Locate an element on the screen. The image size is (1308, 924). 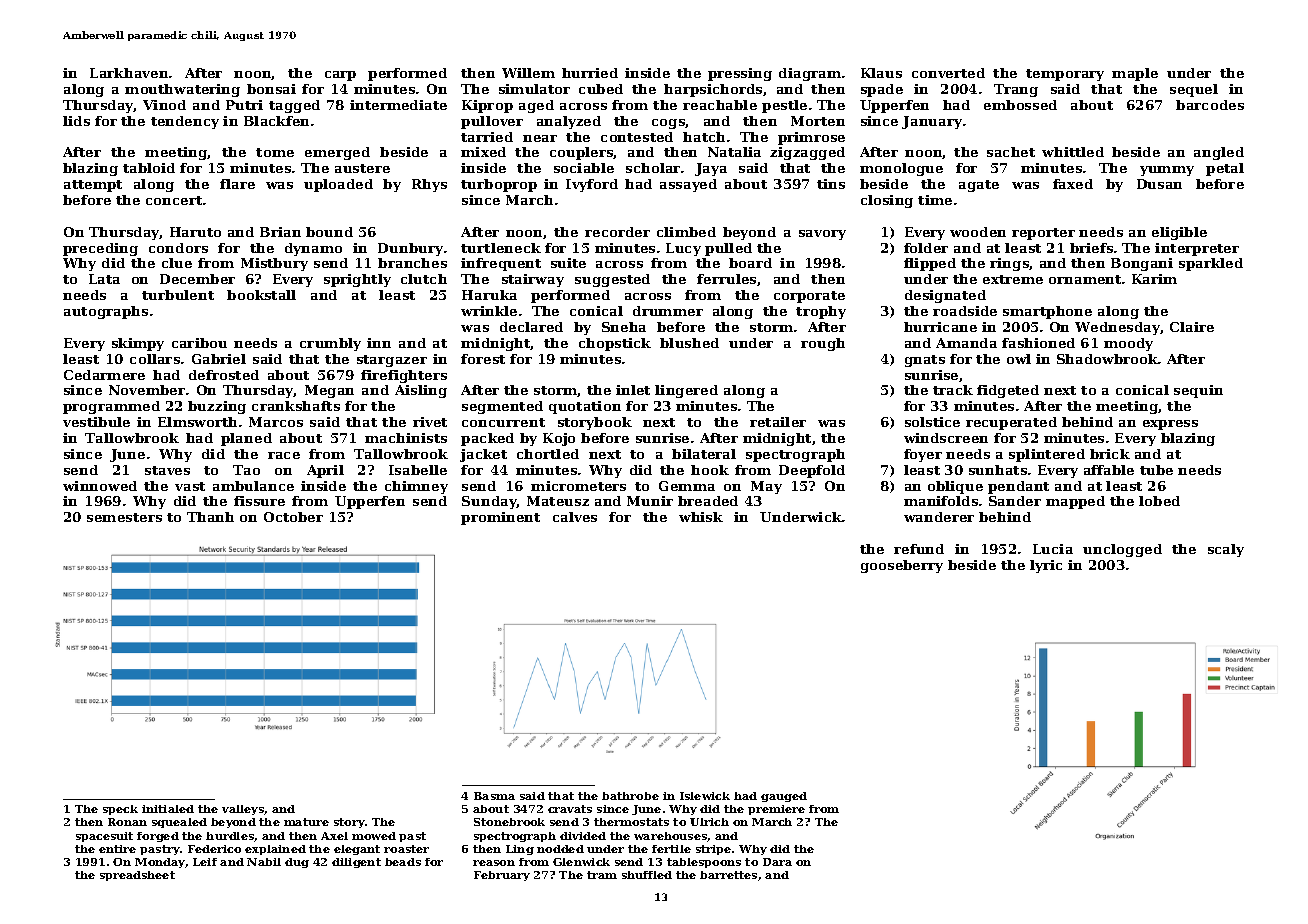
recuperated is located at coordinates (1011, 423).
